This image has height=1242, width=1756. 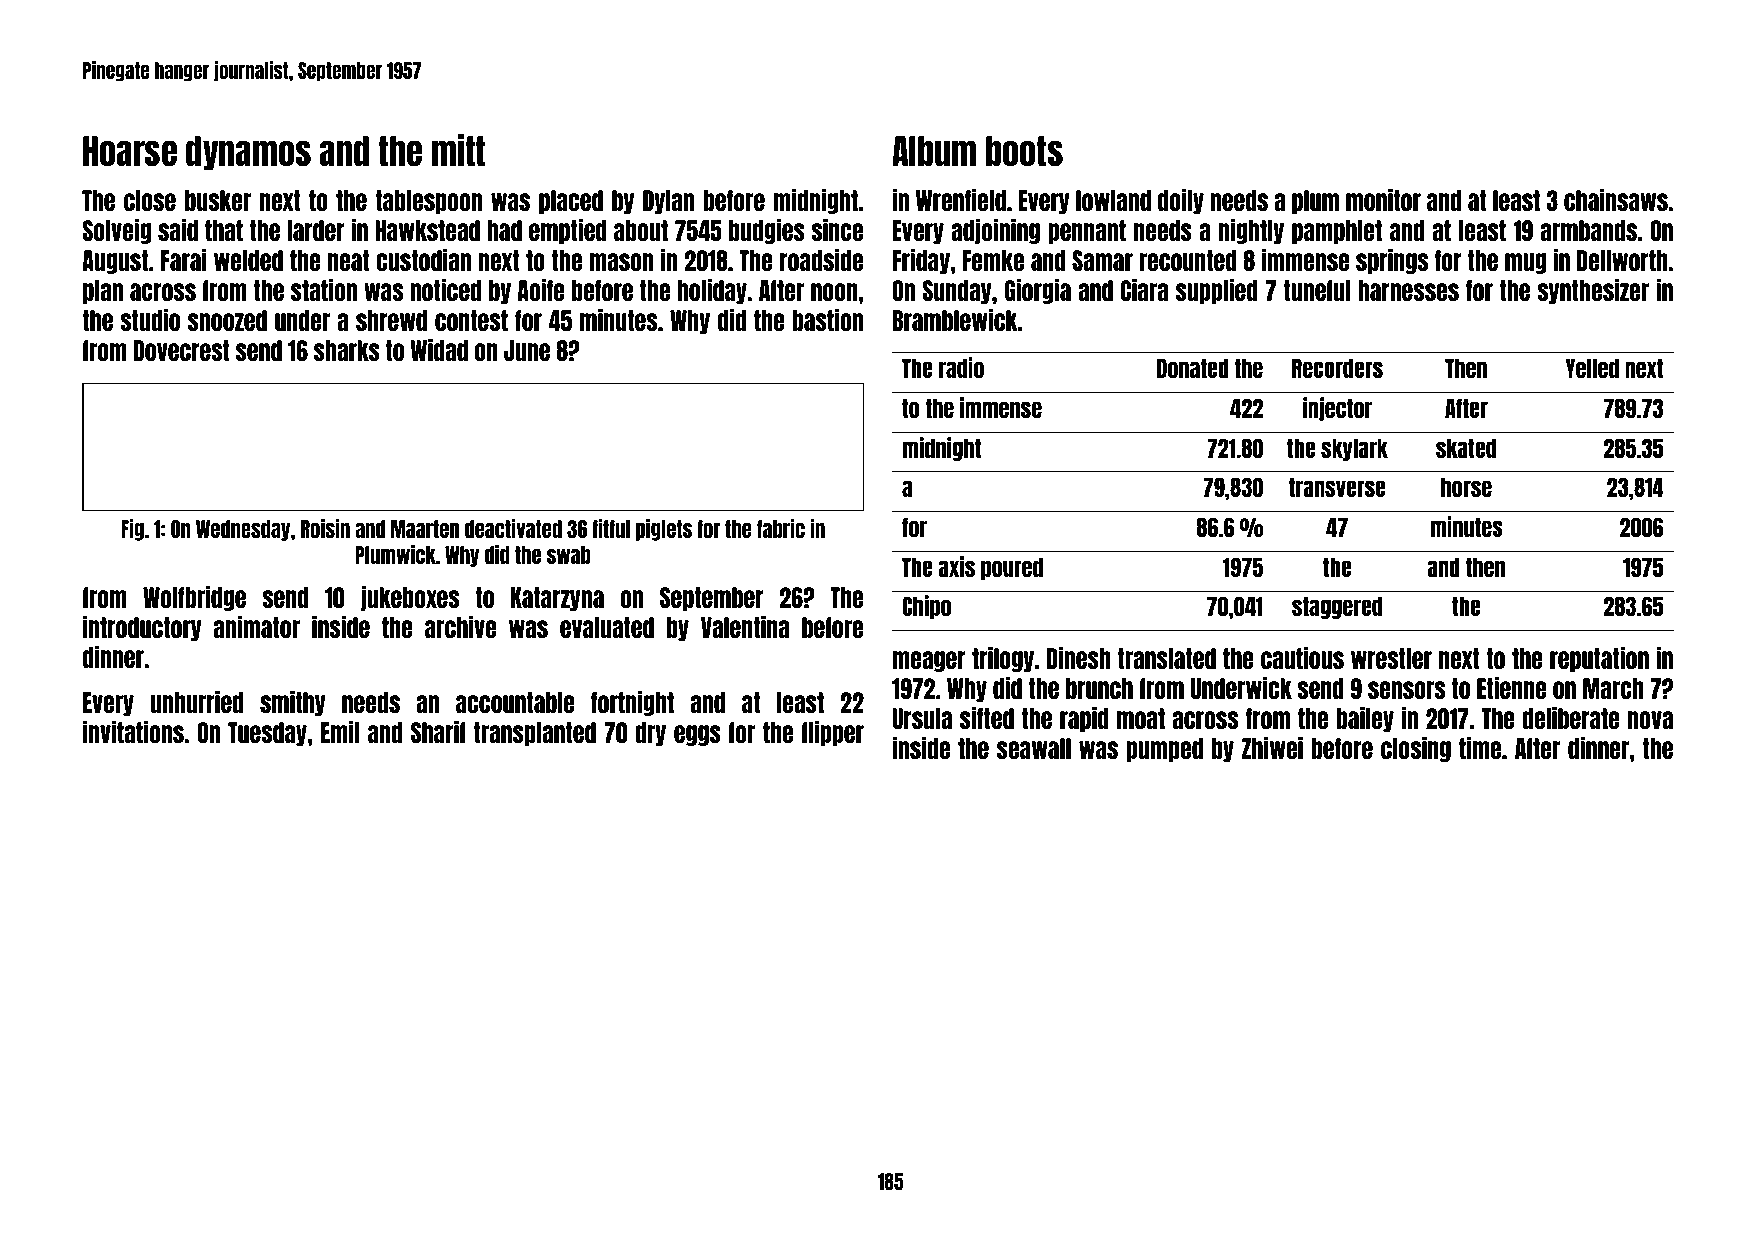 I want to click on lowland, so click(x=1113, y=200).
